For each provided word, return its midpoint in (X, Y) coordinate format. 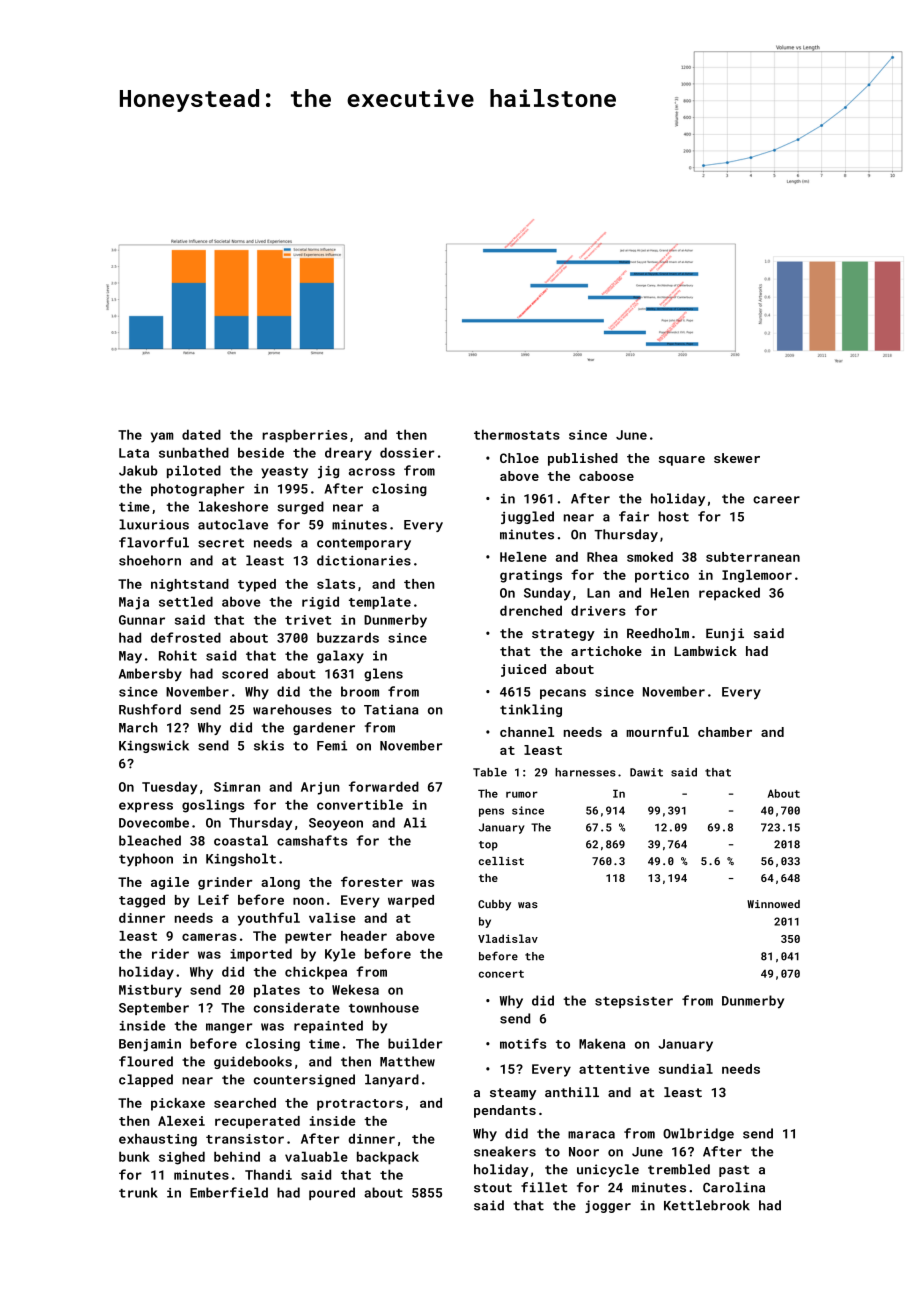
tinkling (531, 710)
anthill (572, 1092)
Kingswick (154, 746)
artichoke (606, 651)
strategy (563, 635)
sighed (182, 1158)
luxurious (154, 524)
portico (662, 576)
